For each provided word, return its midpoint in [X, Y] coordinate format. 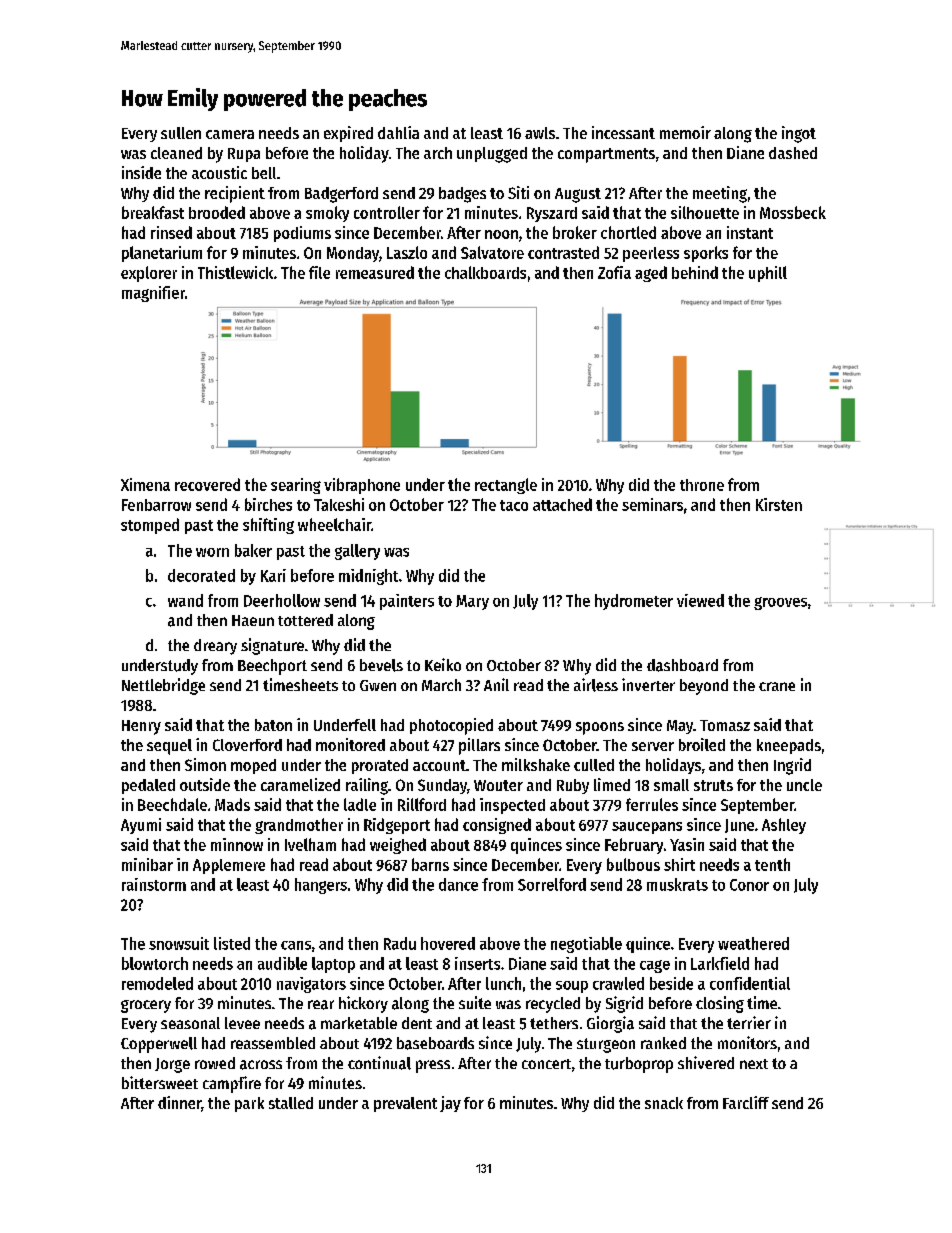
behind [695, 272]
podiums [302, 234]
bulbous [633, 864]
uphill [768, 274]
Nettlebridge [163, 686]
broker [575, 232]
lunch [503, 983]
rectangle [506, 486]
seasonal [190, 1023]
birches [268, 504]
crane [777, 686]
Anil [496, 684]
